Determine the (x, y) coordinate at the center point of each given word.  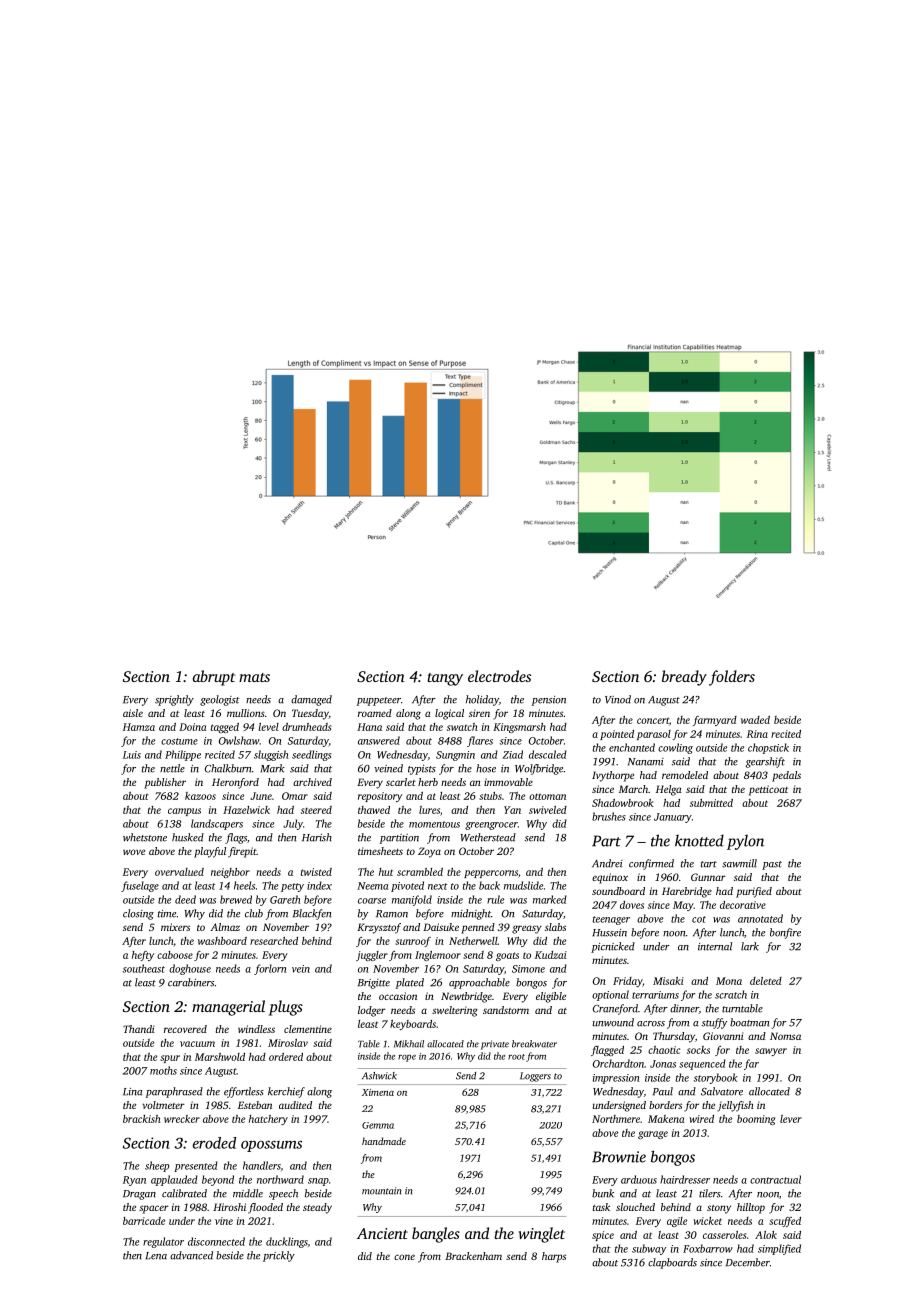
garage (653, 1135)
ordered (286, 1057)
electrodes (499, 676)
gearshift (765, 762)
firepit (242, 852)
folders (732, 678)
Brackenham (473, 1256)
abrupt (214, 678)
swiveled (548, 810)
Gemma (378, 1125)
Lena (156, 1256)
